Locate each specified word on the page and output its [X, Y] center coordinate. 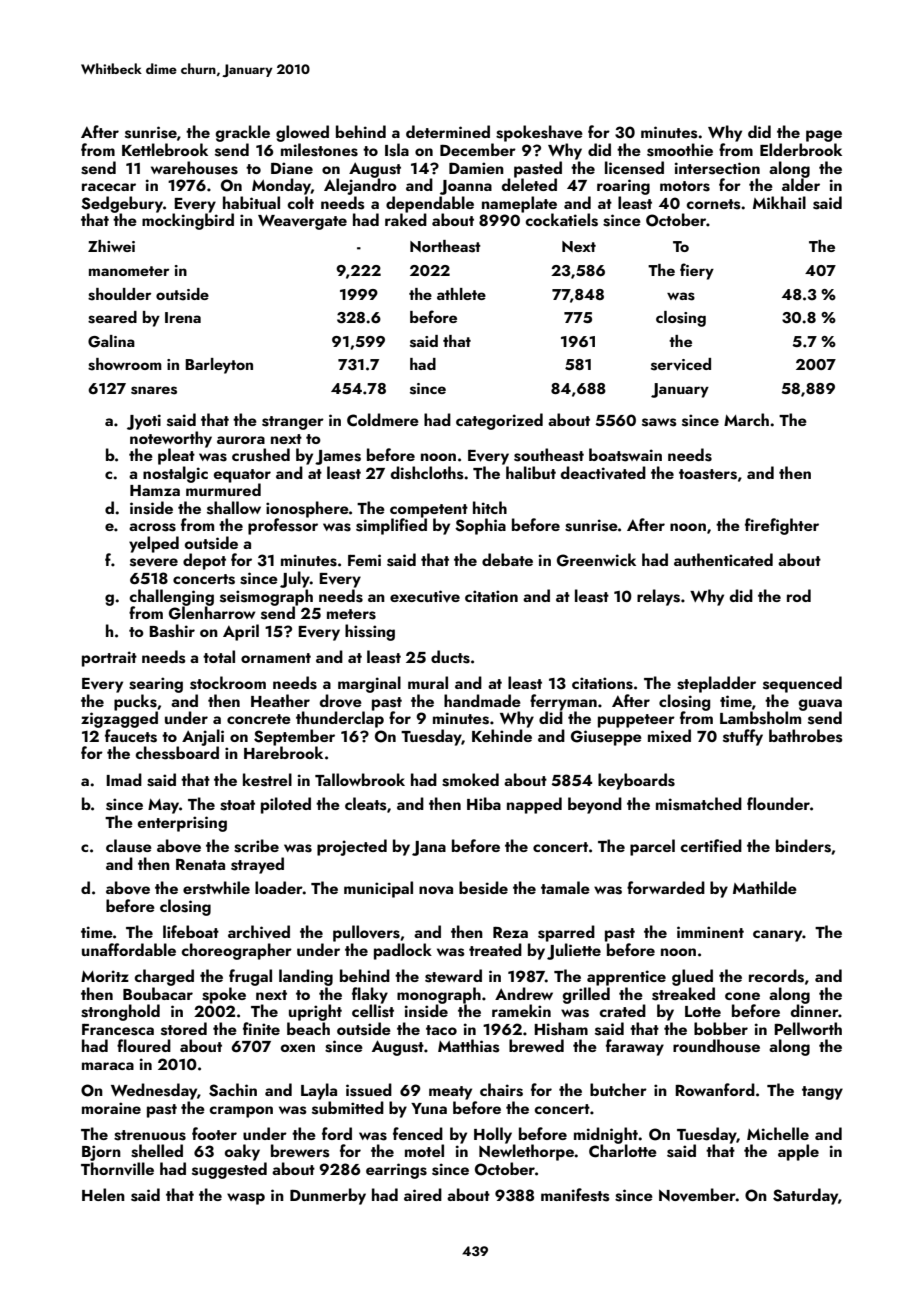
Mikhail [779, 202]
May [163, 806]
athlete [461, 294]
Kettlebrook [165, 149]
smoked [470, 780]
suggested [229, 1170]
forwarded [666, 887]
